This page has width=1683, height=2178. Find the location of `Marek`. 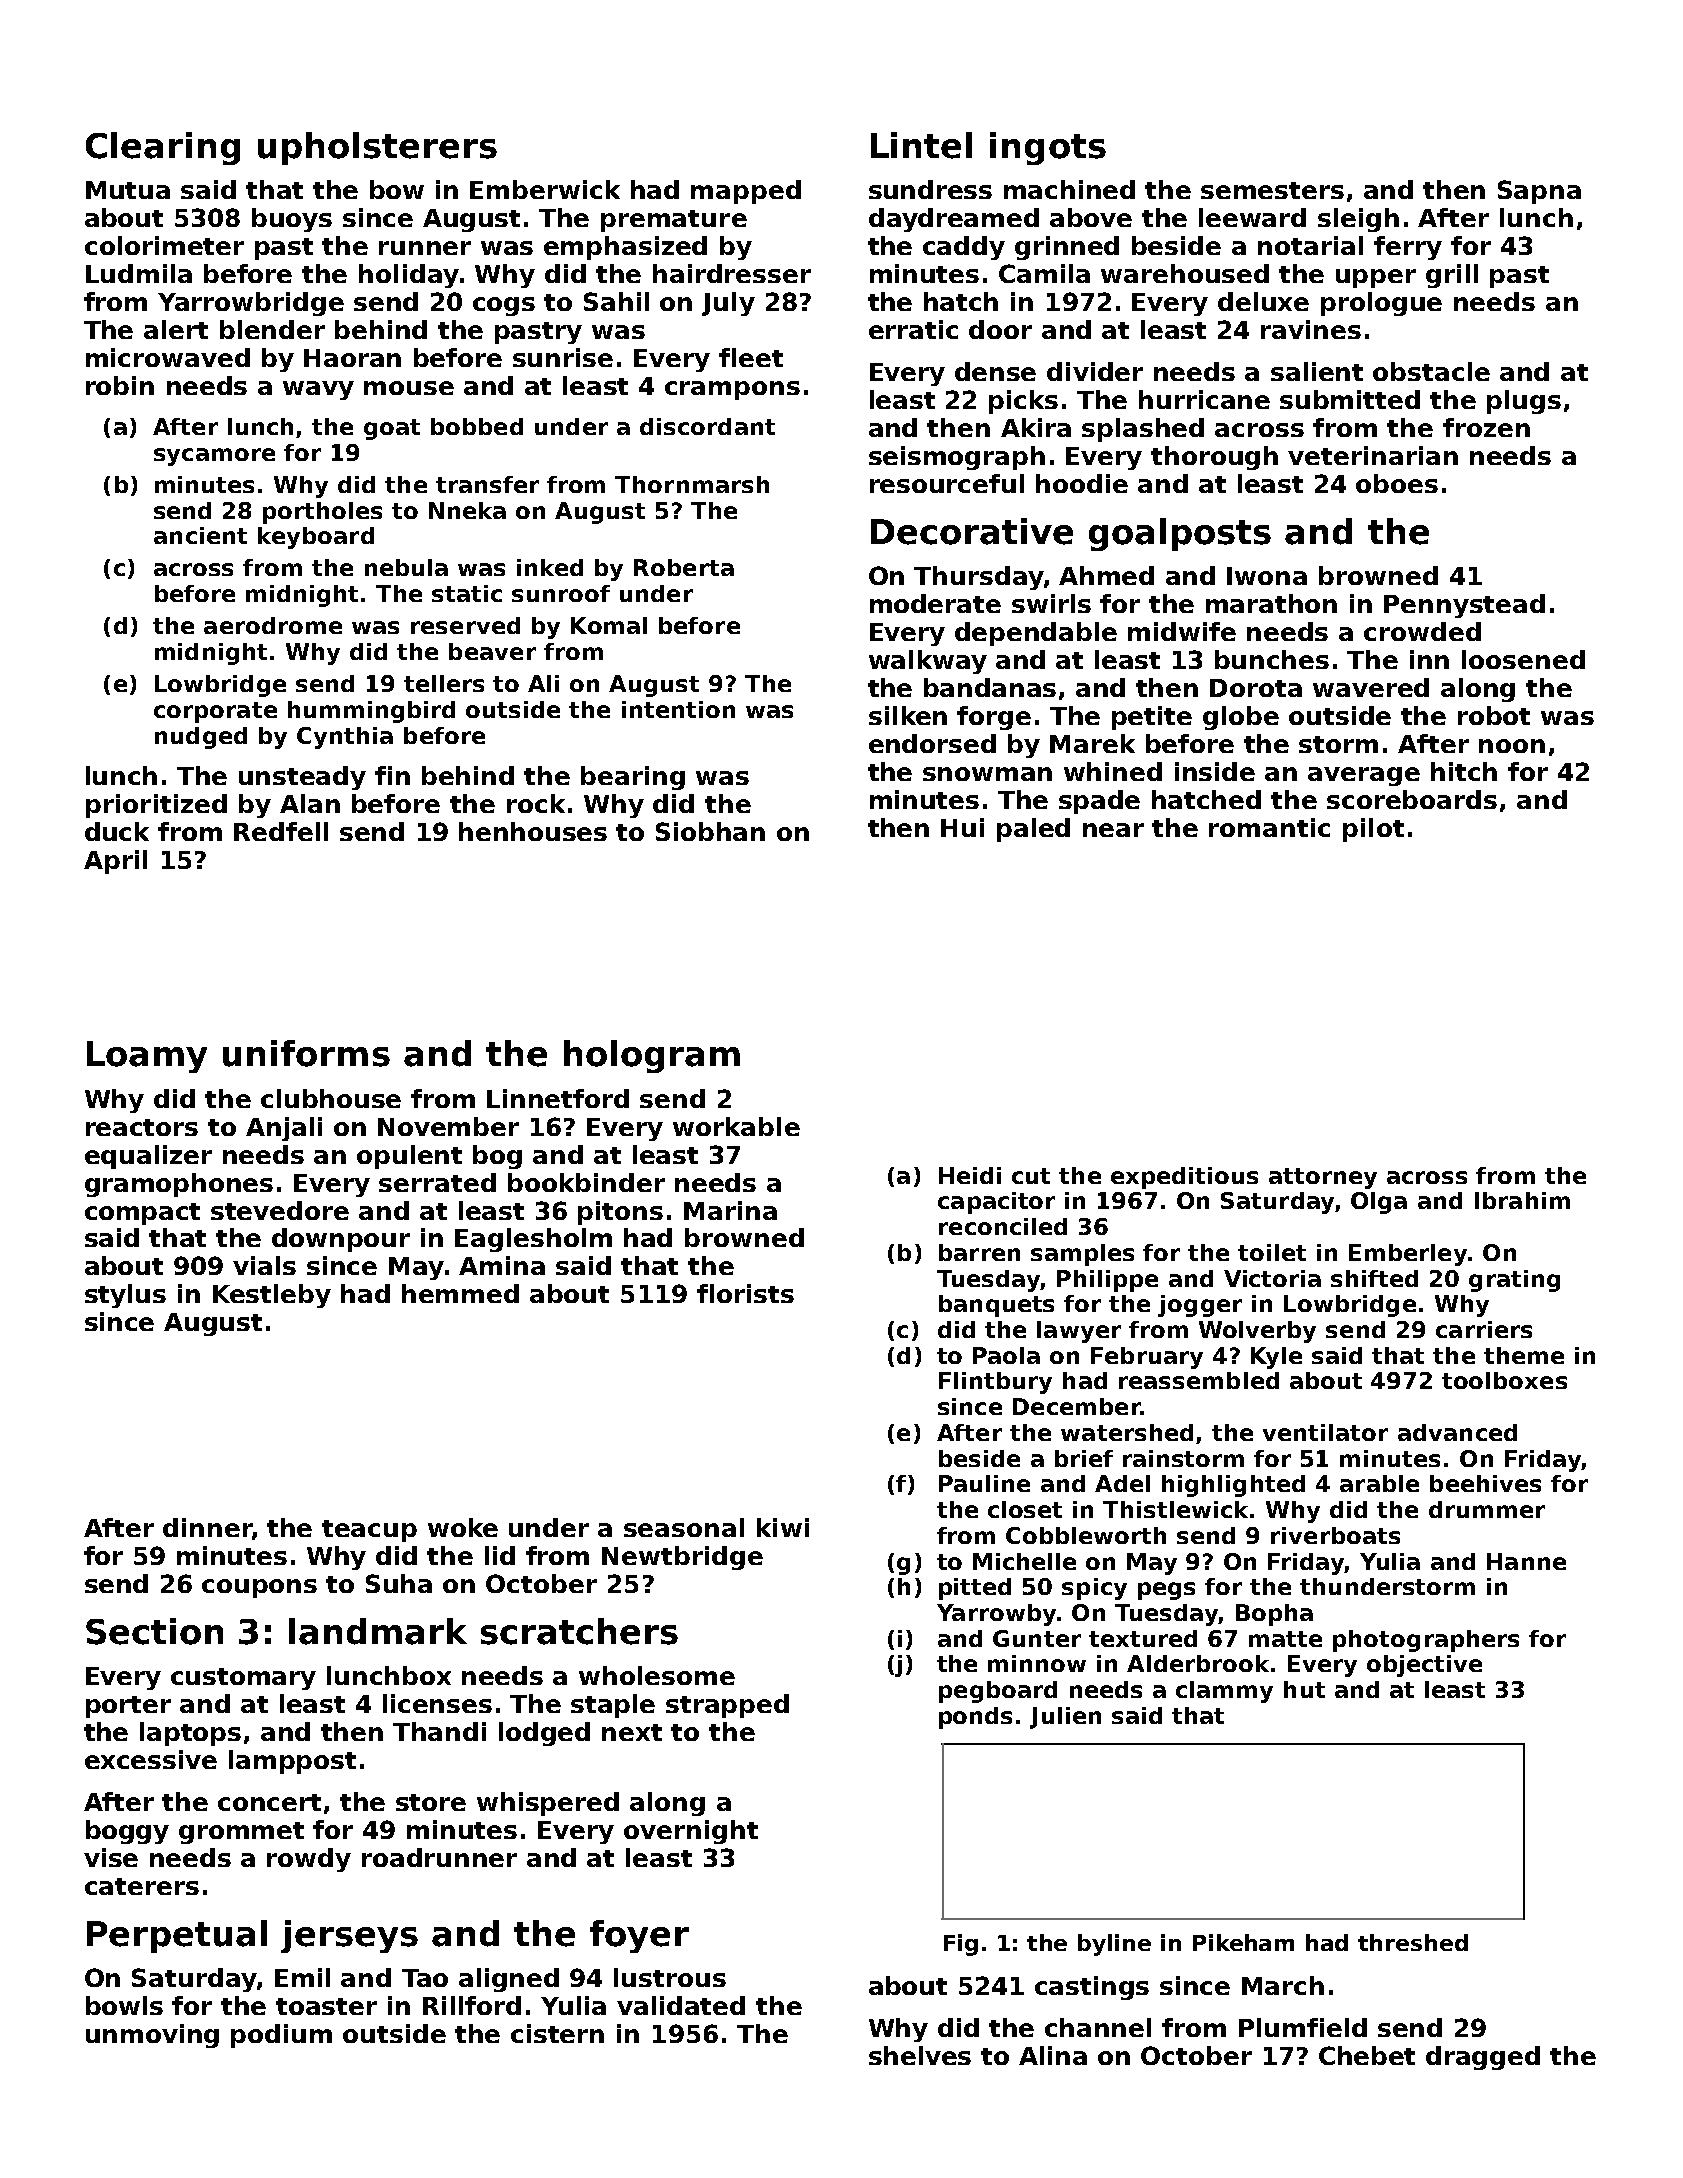

Marek is located at coordinates (1092, 743).
